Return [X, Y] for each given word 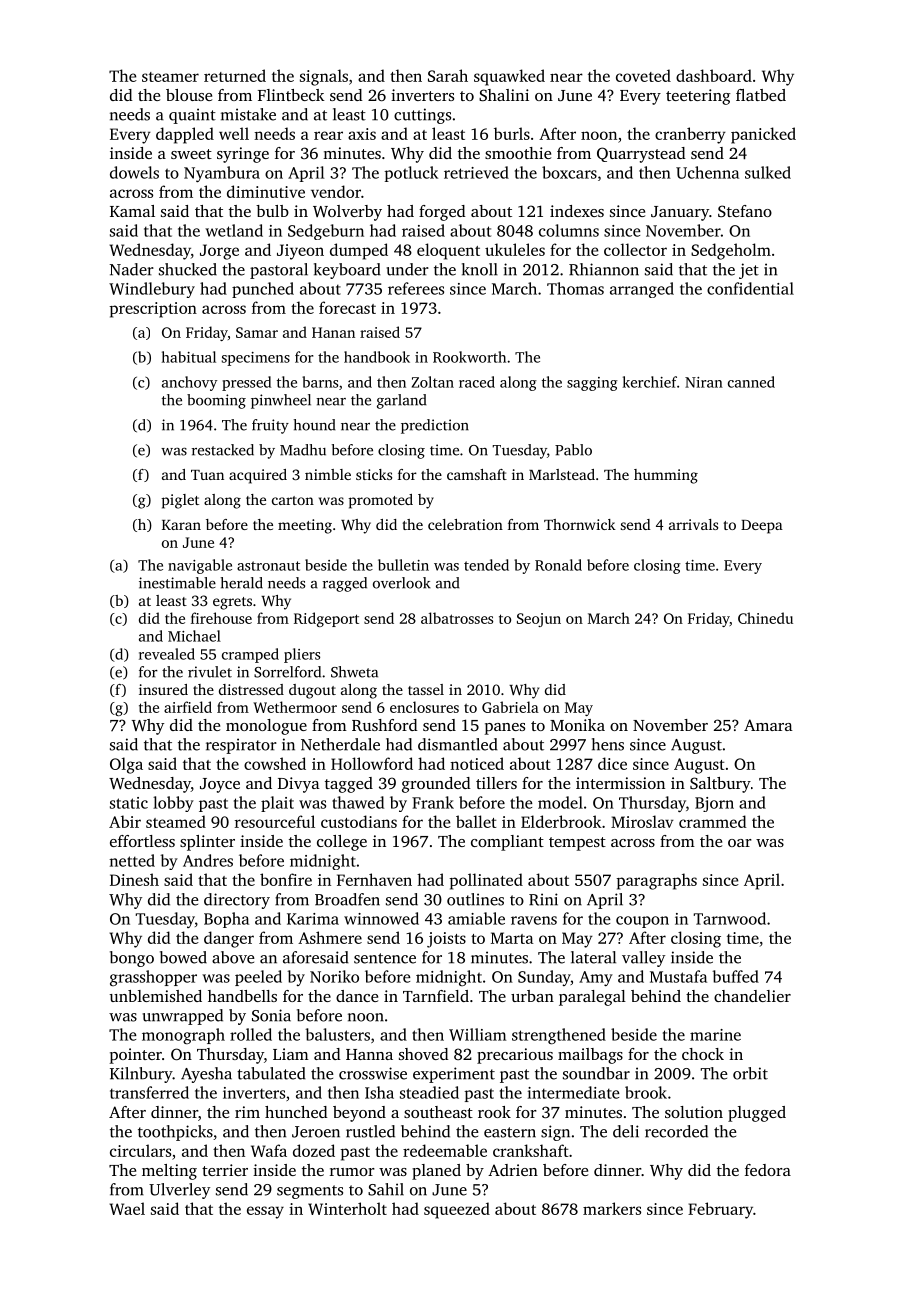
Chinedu [765, 618]
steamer [170, 77]
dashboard [714, 75]
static [129, 803]
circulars [140, 1150]
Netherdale [340, 744]
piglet [180, 501]
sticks [374, 474]
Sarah [448, 75]
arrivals [693, 524]
